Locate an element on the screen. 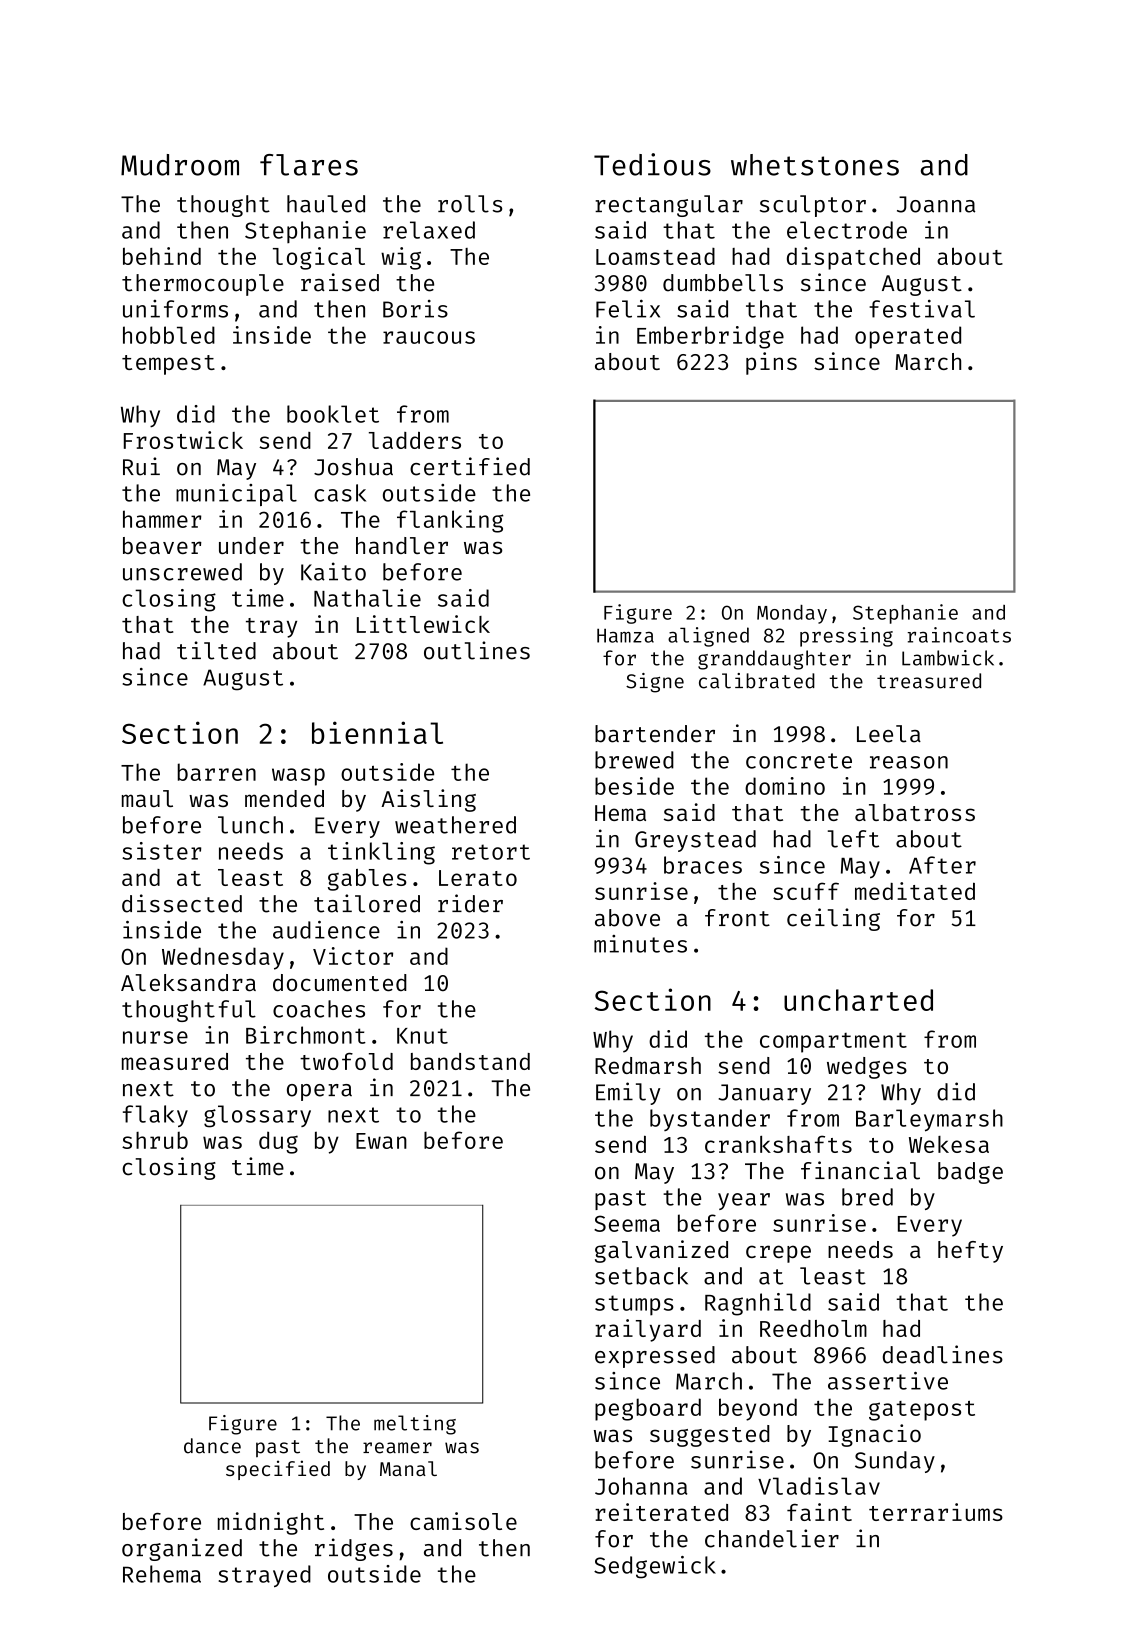 This screenshot has height=1646, width=1136. logical is located at coordinates (319, 258).
